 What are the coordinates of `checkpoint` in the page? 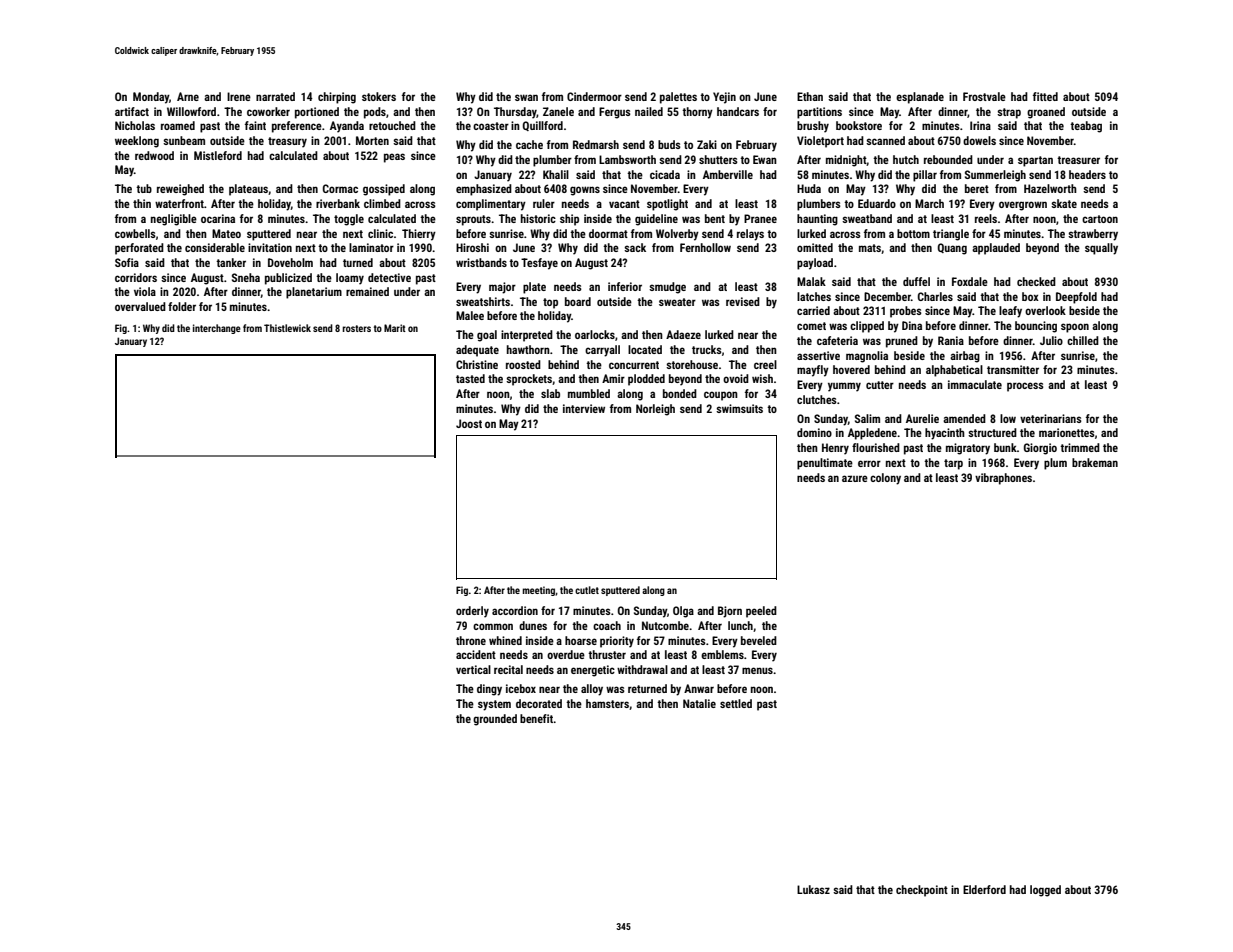 It's located at (922, 891).
